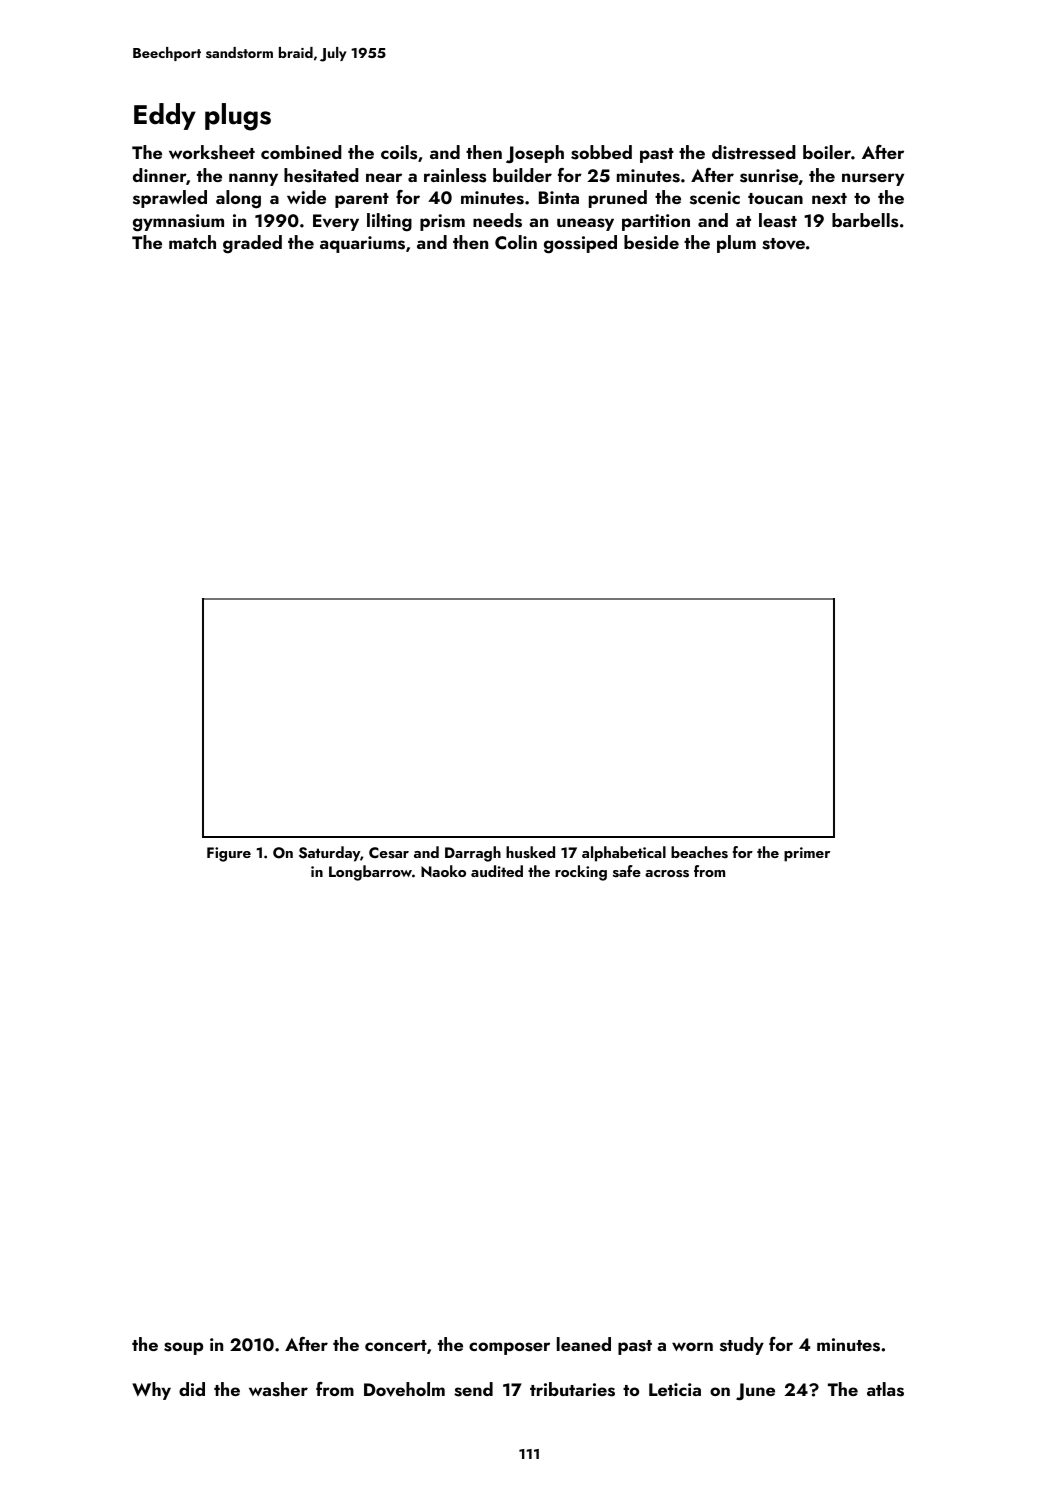 The height and width of the screenshot is (1502, 1037). What do you see at coordinates (229, 854) in the screenshot?
I see `Figure` at bounding box center [229, 854].
